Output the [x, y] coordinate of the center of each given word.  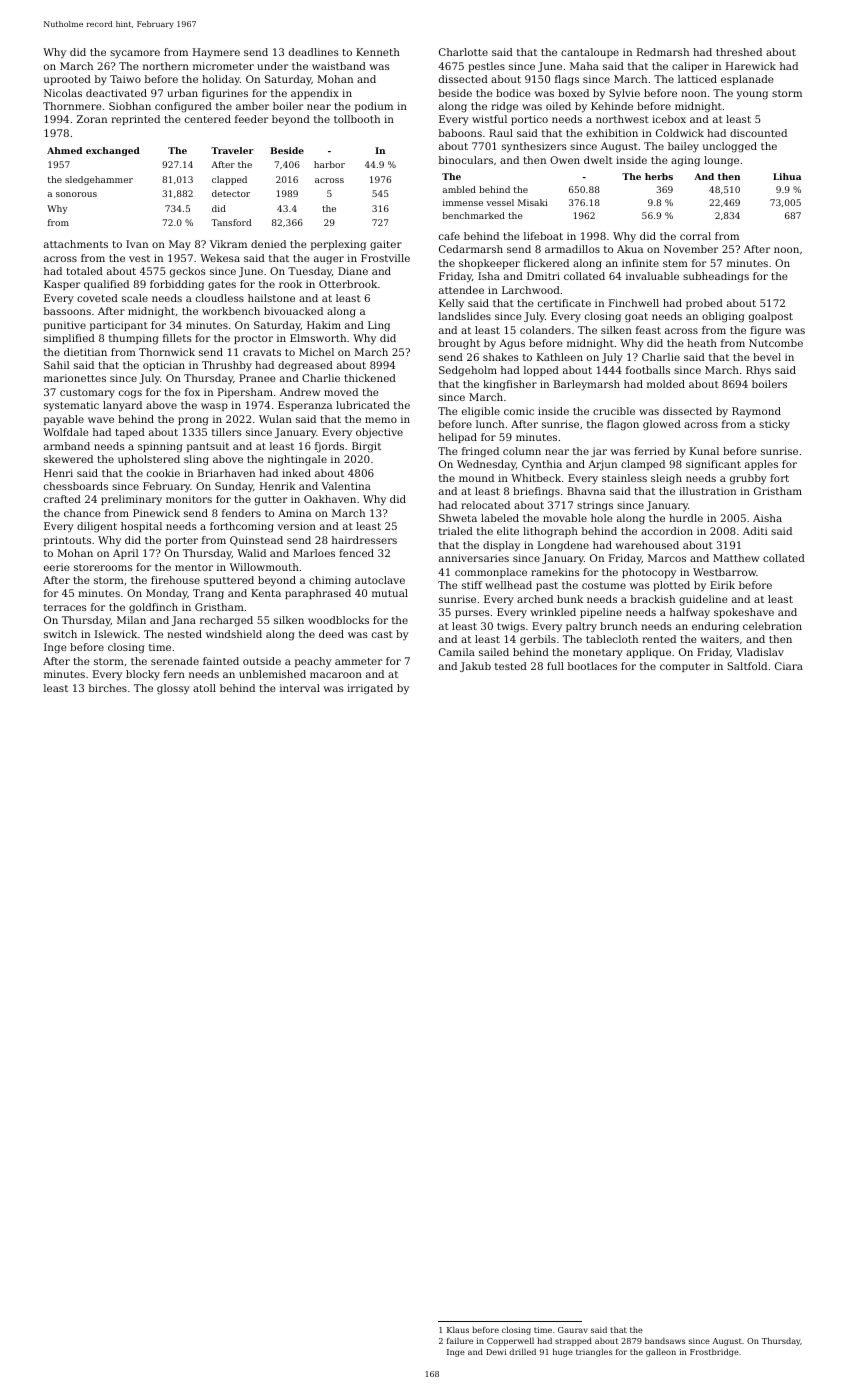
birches [108, 688]
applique [648, 653]
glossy [173, 689]
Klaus [458, 1329]
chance [82, 513]
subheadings [716, 277]
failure [460, 1340]
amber [252, 106]
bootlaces [592, 666]
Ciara [789, 666]
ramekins [555, 572]
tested [511, 666]
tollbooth [357, 119]
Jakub [475, 667]
